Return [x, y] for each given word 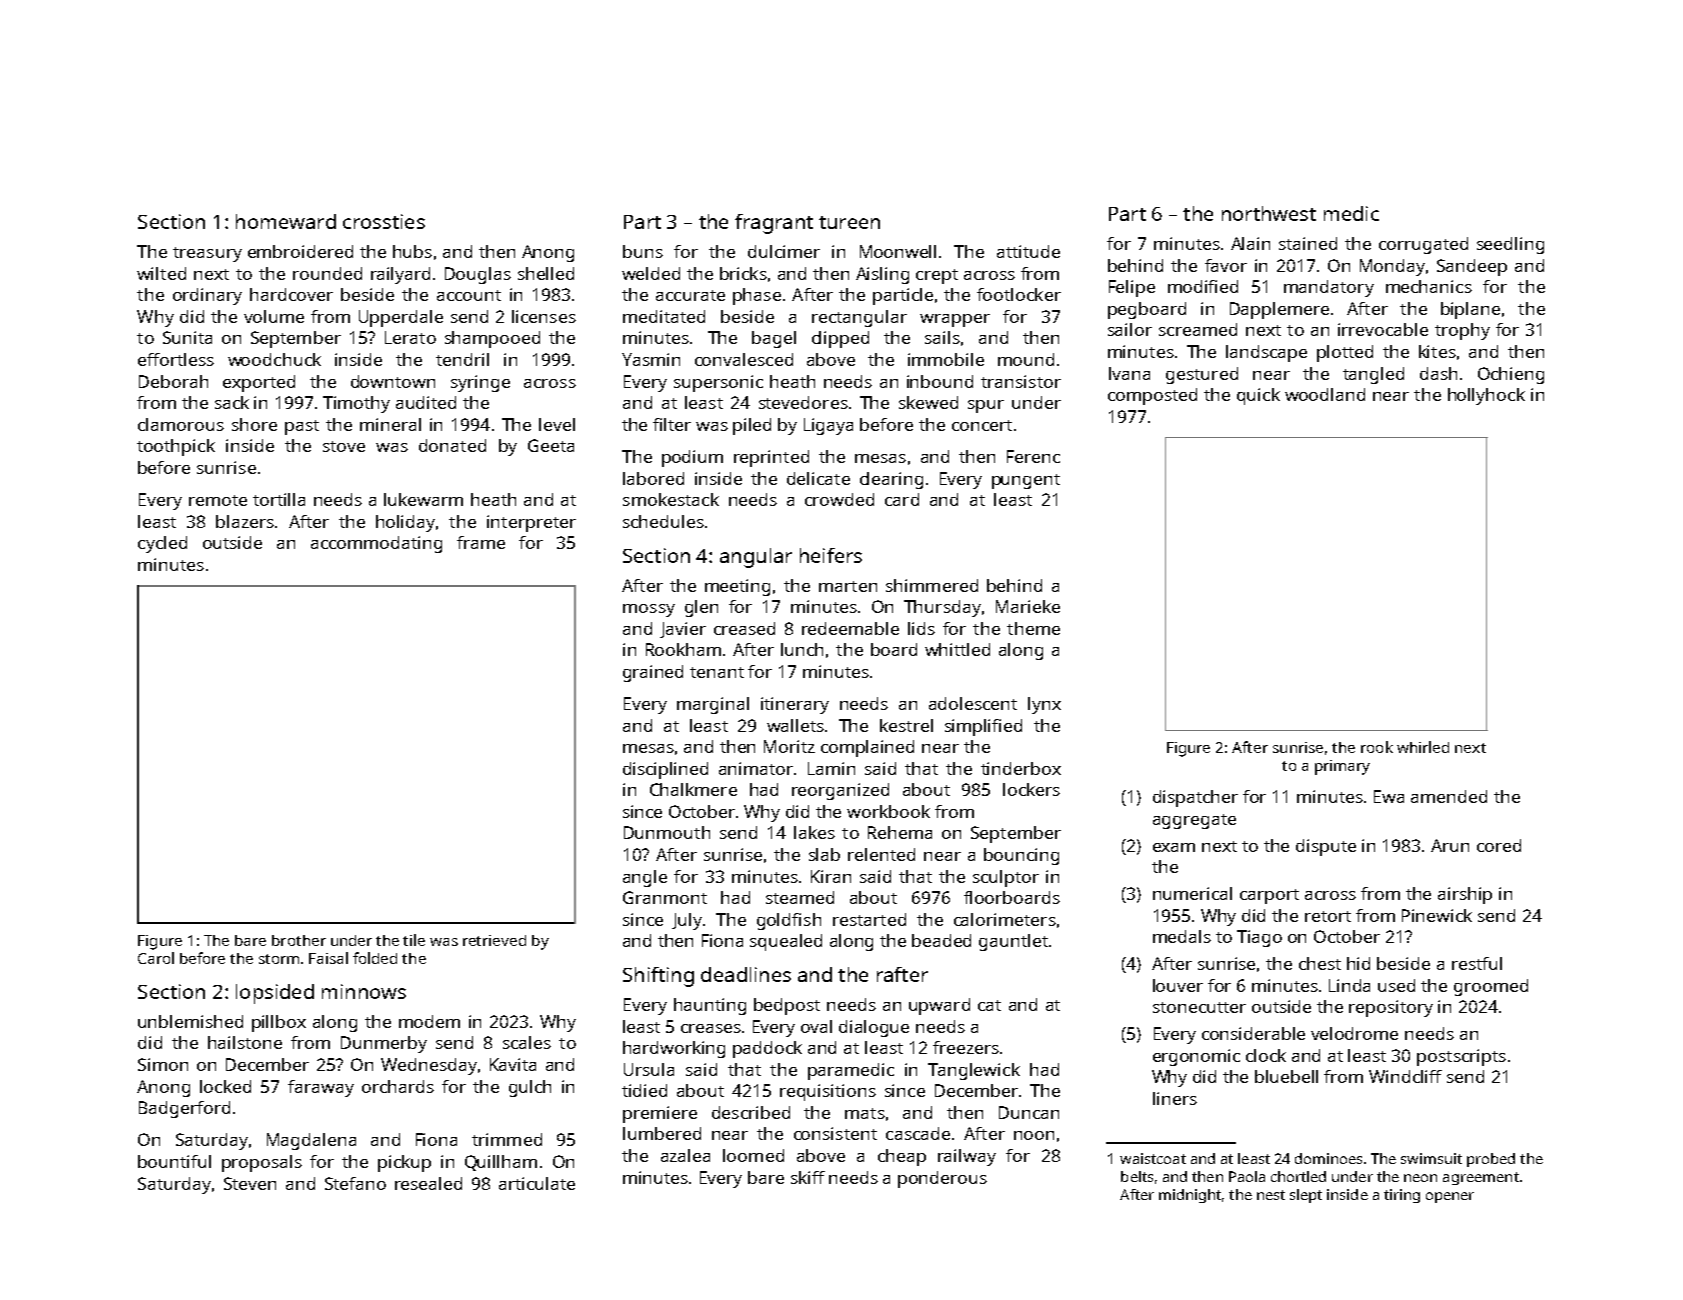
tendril [462, 359]
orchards [398, 1086]
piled [752, 426]
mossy [649, 610]
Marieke [1028, 606]
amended [1449, 796]
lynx [1044, 705]
